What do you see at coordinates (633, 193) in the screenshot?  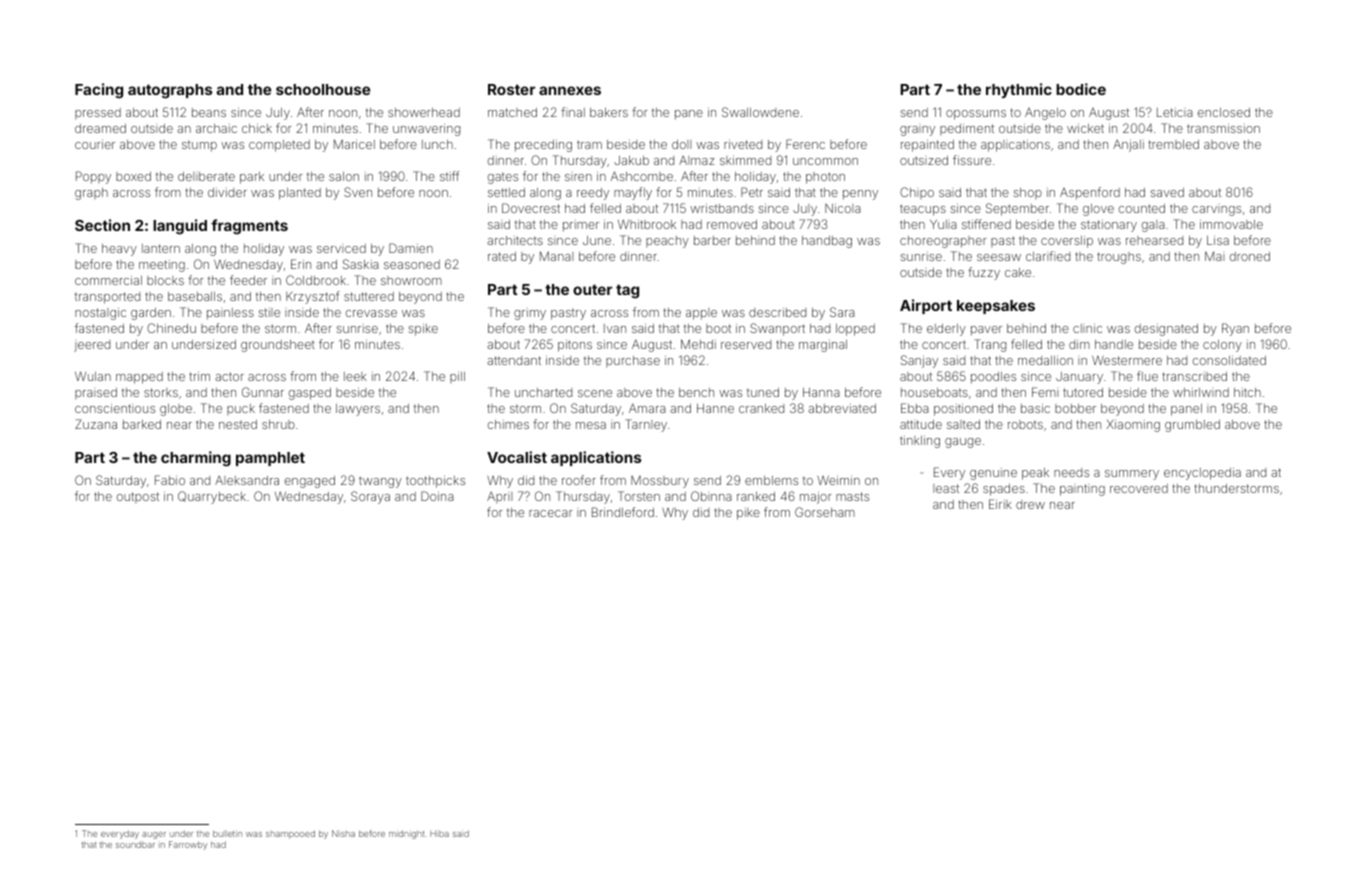 I see `mayfly` at bounding box center [633, 193].
